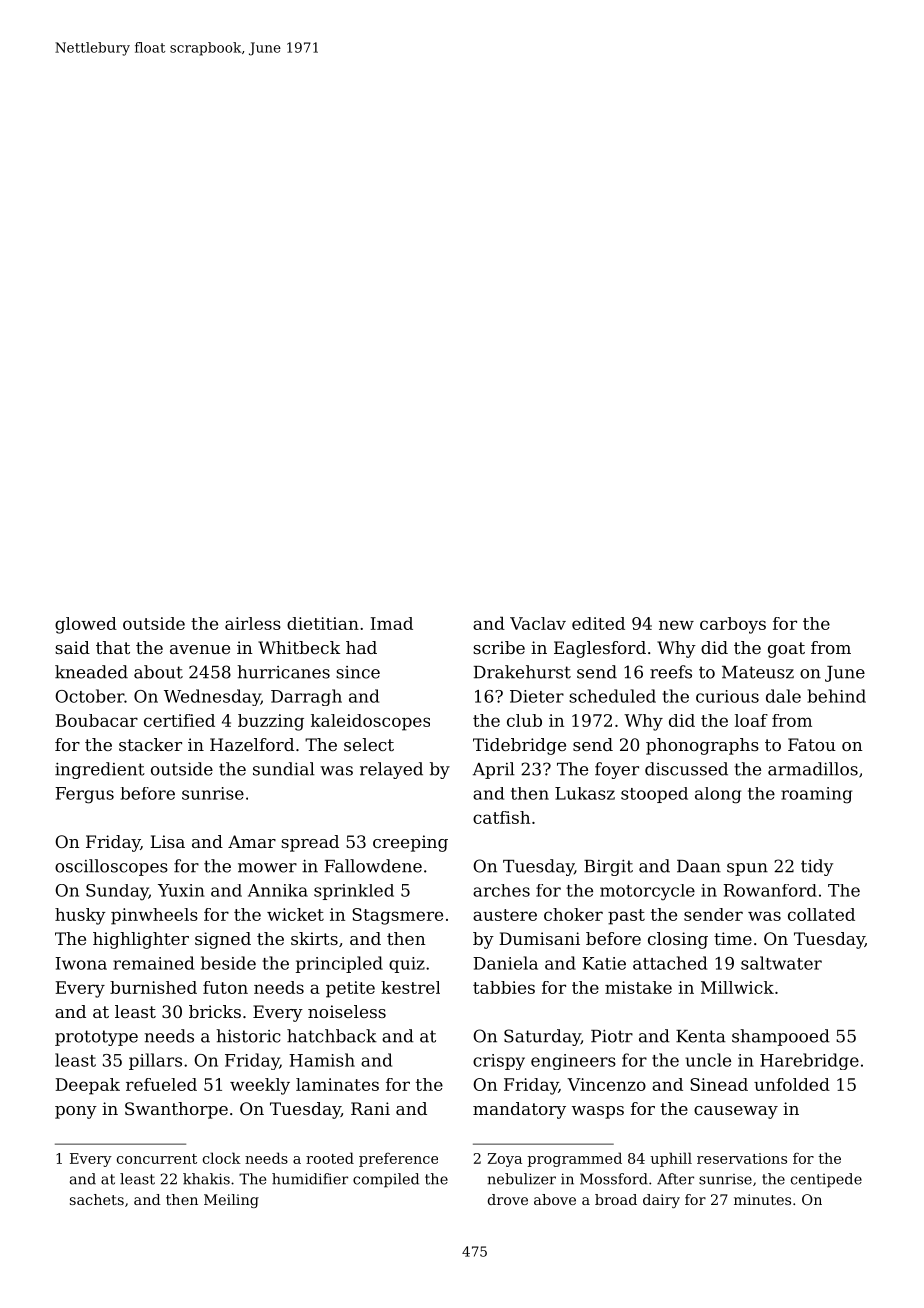 The width and height of the screenshot is (924, 1308). What do you see at coordinates (816, 795) in the screenshot?
I see `roaming` at bounding box center [816, 795].
